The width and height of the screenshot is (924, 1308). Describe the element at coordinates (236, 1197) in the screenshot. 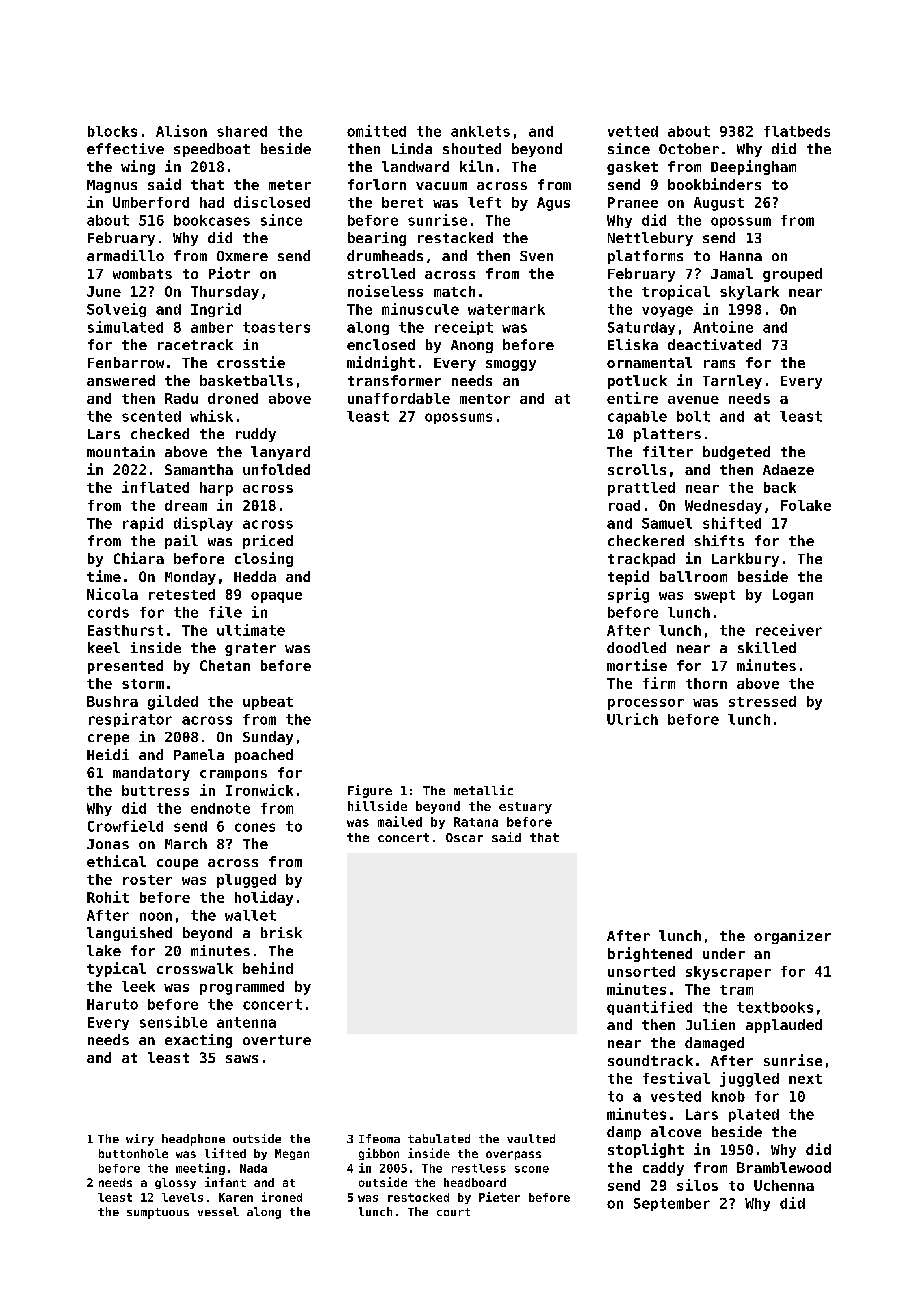

I see `Karen` at that location.
